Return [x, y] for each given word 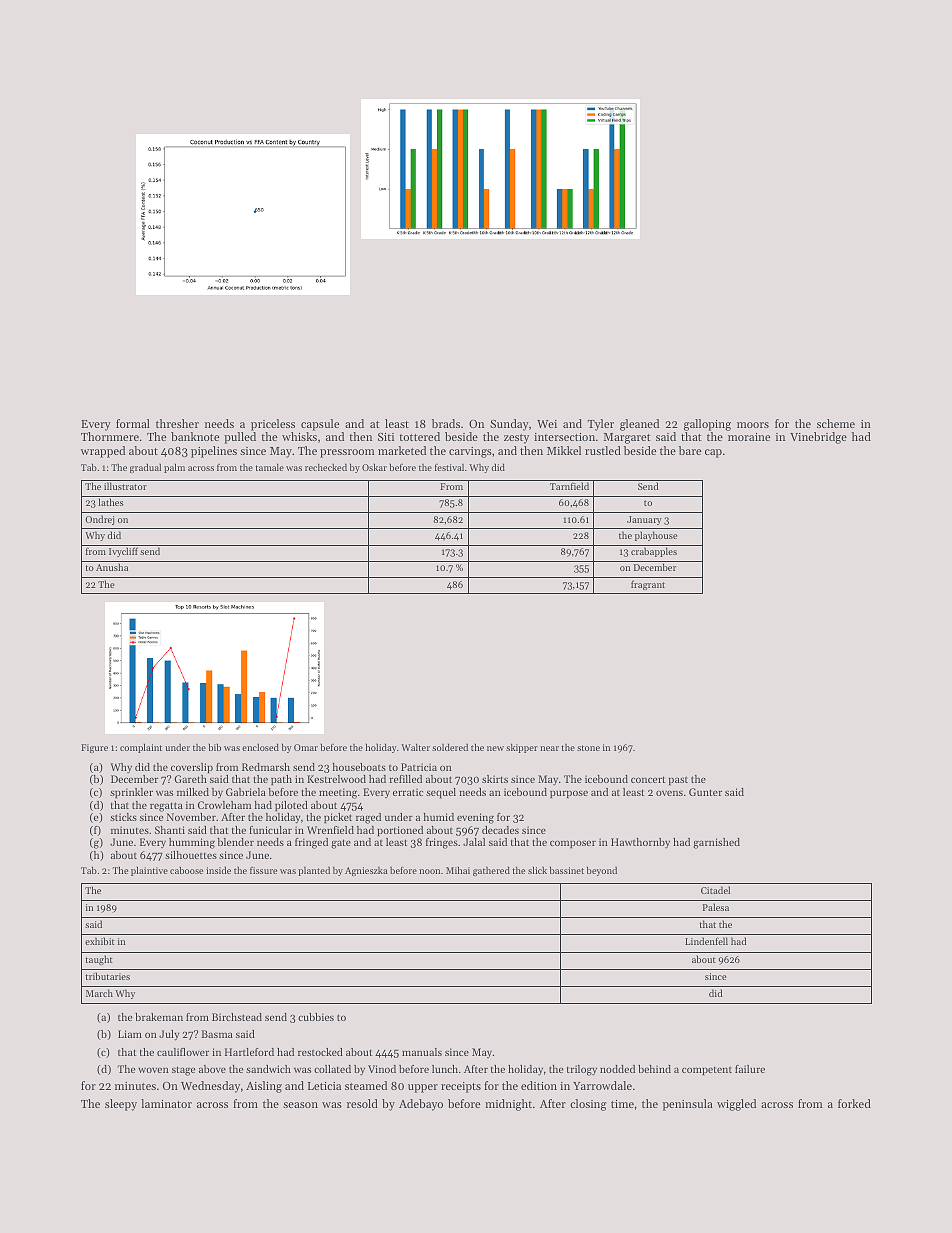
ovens [669, 793]
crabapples [654, 552]
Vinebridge [818, 438]
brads [446, 423]
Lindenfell [706, 941]
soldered [450, 747]
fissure [263, 870]
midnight [508, 1105]
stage [183, 1071]
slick [537, 870]
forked [854, 1103]
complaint [141, 748]
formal [133, 423]
